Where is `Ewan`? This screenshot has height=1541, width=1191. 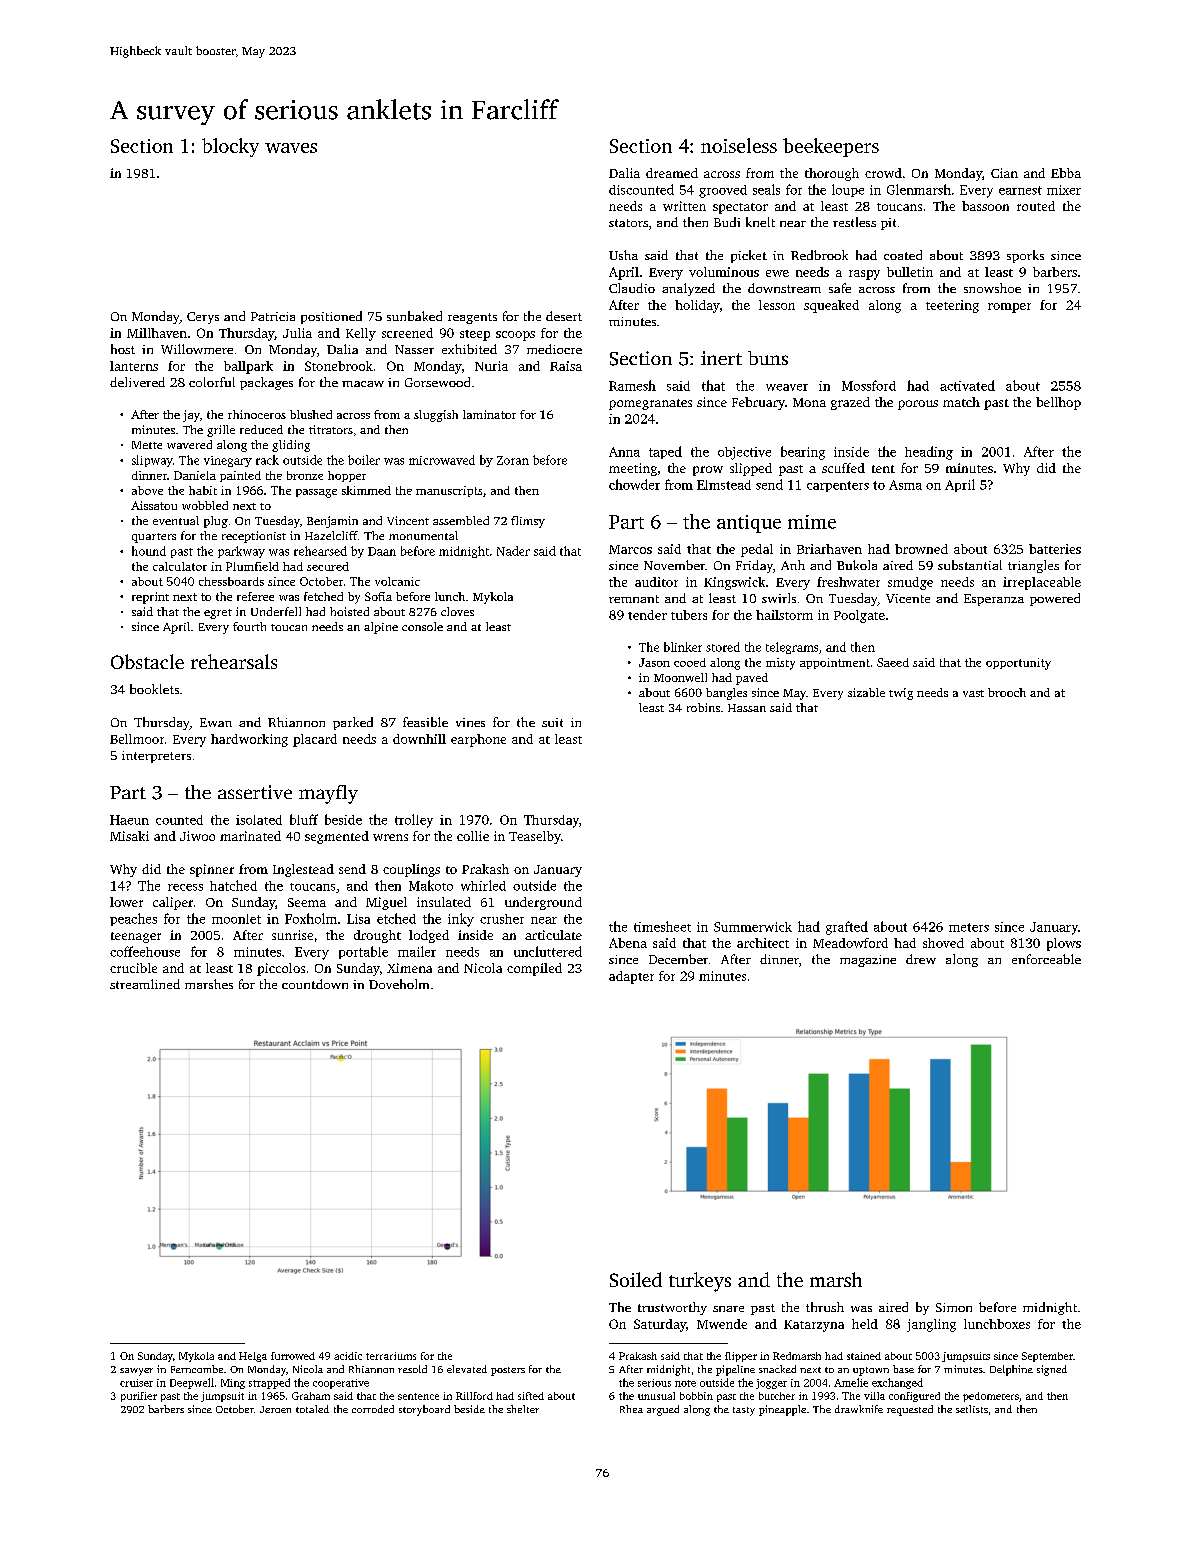 Ewan is located at coordinates (216, 722).
